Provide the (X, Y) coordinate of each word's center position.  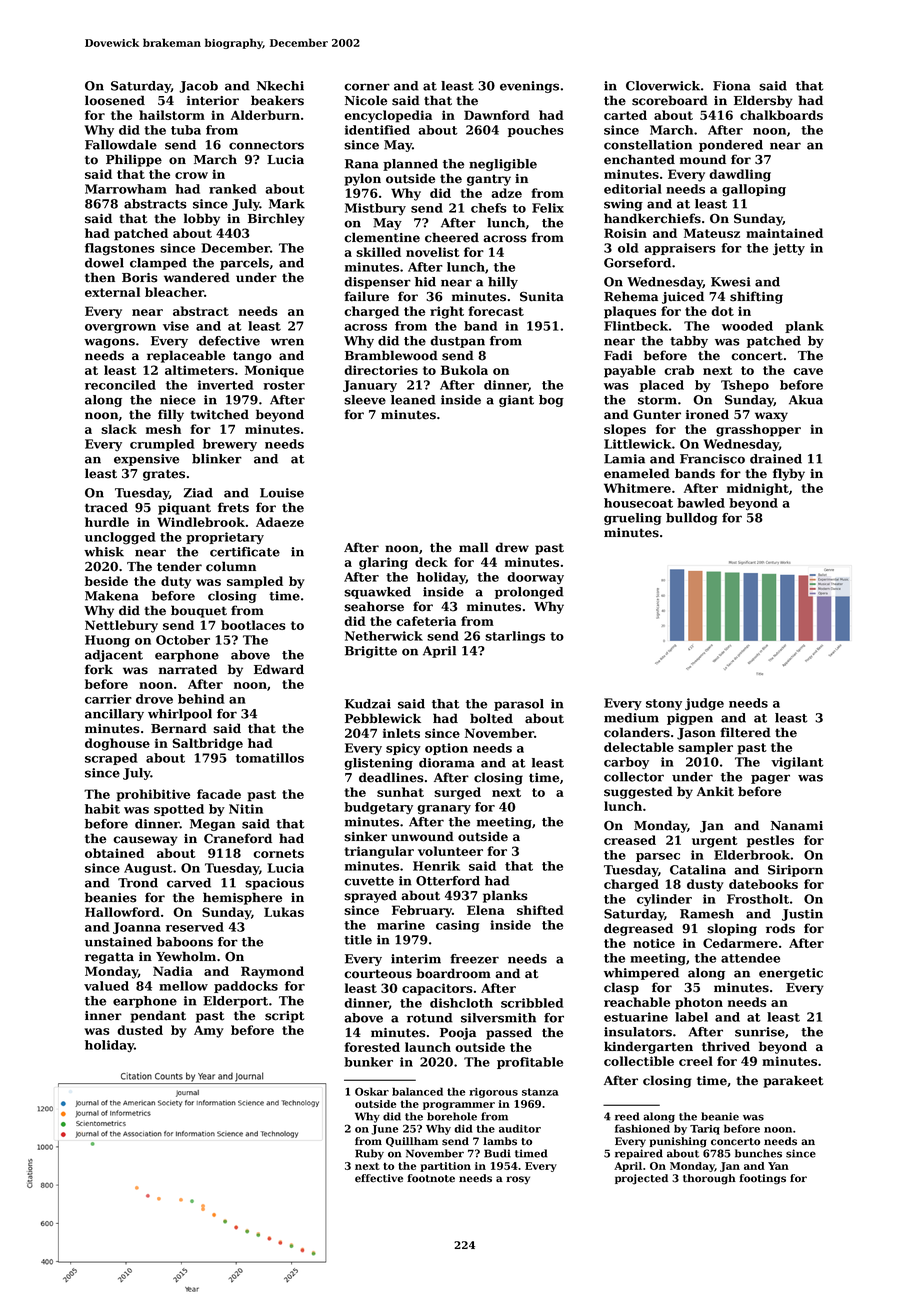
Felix (548, 208)
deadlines (391, 777)
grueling (633, 519)
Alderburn (265, 115)
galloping (754, 190)
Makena (112, 596)
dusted (140, 1030)
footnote (431, 1178)
